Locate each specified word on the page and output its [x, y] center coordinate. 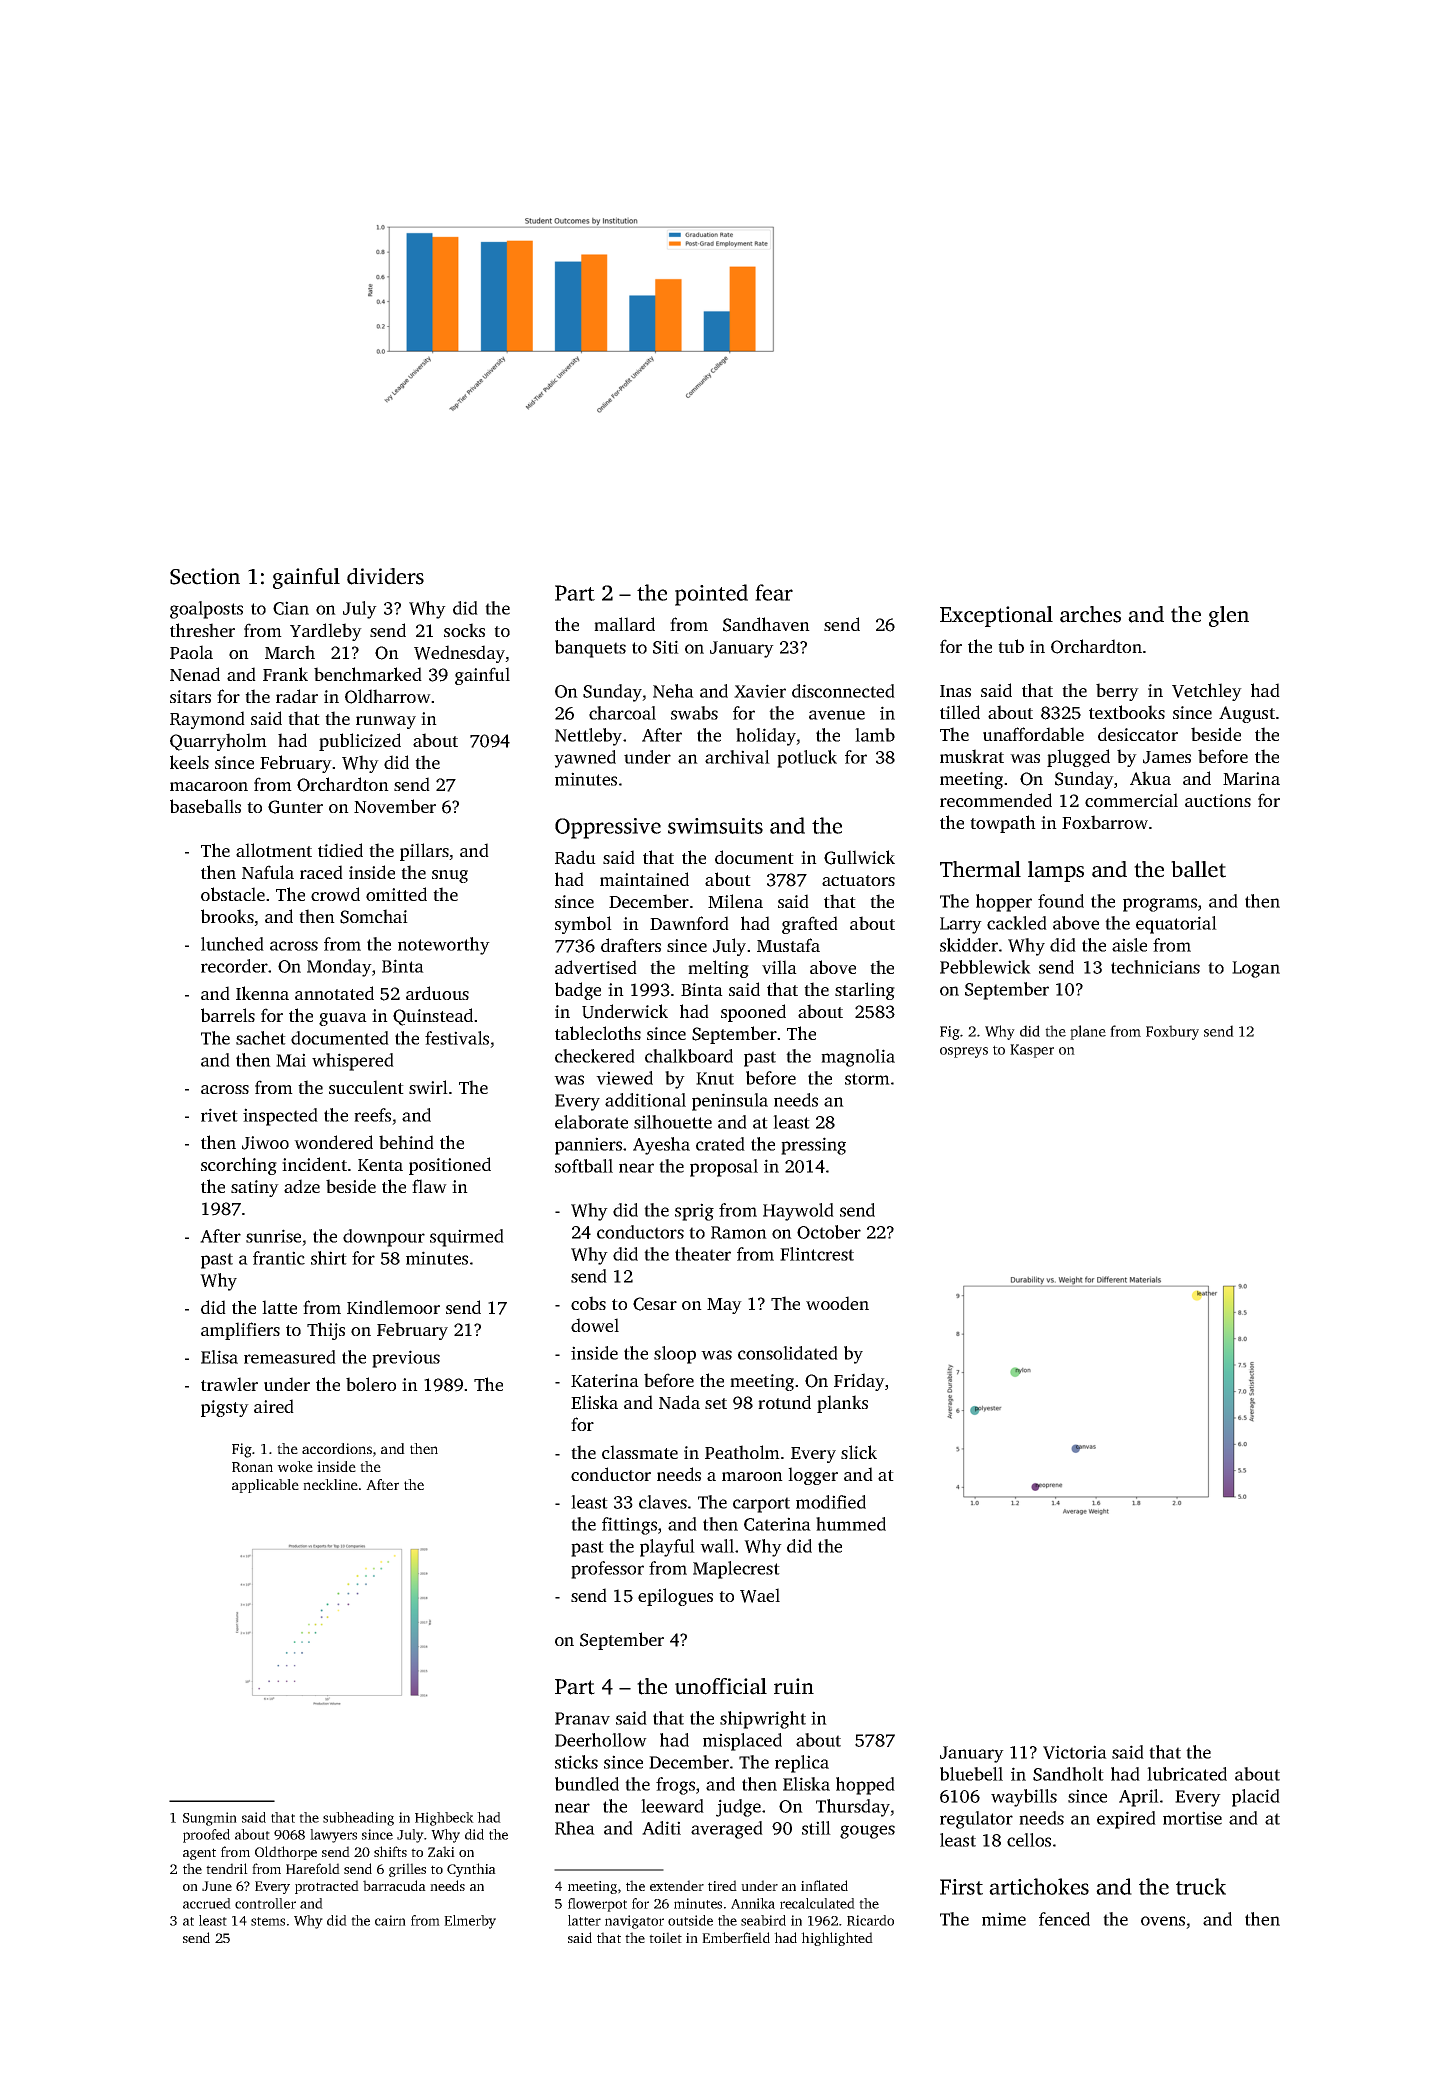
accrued [207, 1903]
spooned [753, 1013]
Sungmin [210, 1819]
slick [859, 1452]
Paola [191, 652]
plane [1088, 1032]
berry [1117, 692]
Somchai [374, 916]
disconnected [843, 691]
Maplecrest [736, 1570]
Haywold [798, 1212]
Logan [1256, 969]
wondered [333, 1142]
